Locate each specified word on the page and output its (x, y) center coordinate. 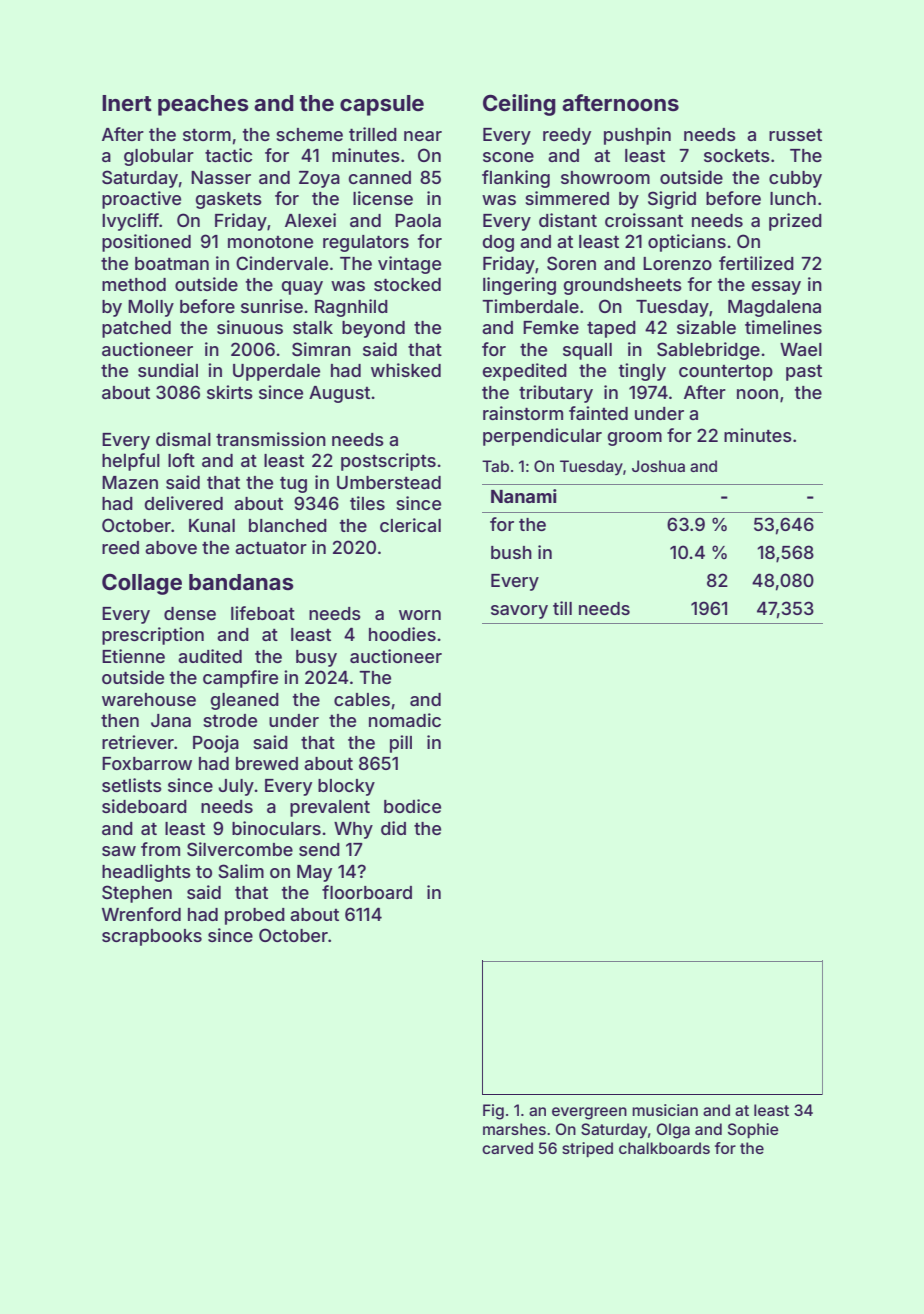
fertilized (756, 263)
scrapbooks (152, 937)
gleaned (245, 701)
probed (255, 916)
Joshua (658, 466)
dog (498, 243)
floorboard (367, 892)
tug (293, 484)
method (134, 284)
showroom (605, 177)
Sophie (753, 1130)
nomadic (405, 720)
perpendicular (542, 437)
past (804, 373)
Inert (127, 103)
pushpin (637, 136)
